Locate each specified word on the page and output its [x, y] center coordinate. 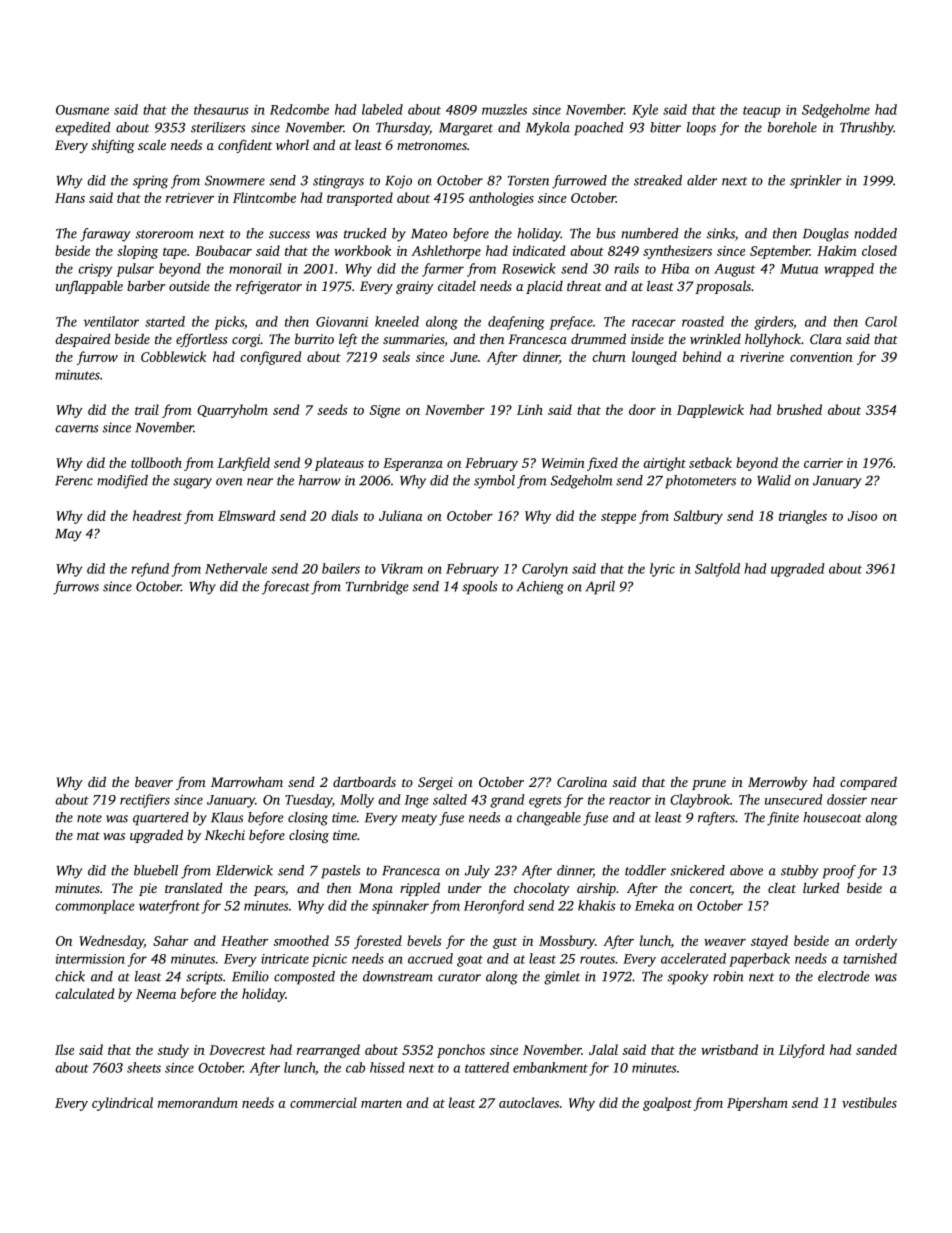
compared [868, 783]
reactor [630, 800]
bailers [341, 568]
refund [150, 570]
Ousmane [82, 110]
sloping [137, 252]
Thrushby [867, 129]
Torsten [528, 181]
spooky [688, 978]
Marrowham [247, 781]
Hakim [837, 250]
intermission [90, 959]
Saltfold [717, 570]
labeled [382, 109]
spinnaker [400, 907]
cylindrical [122, 1104]
